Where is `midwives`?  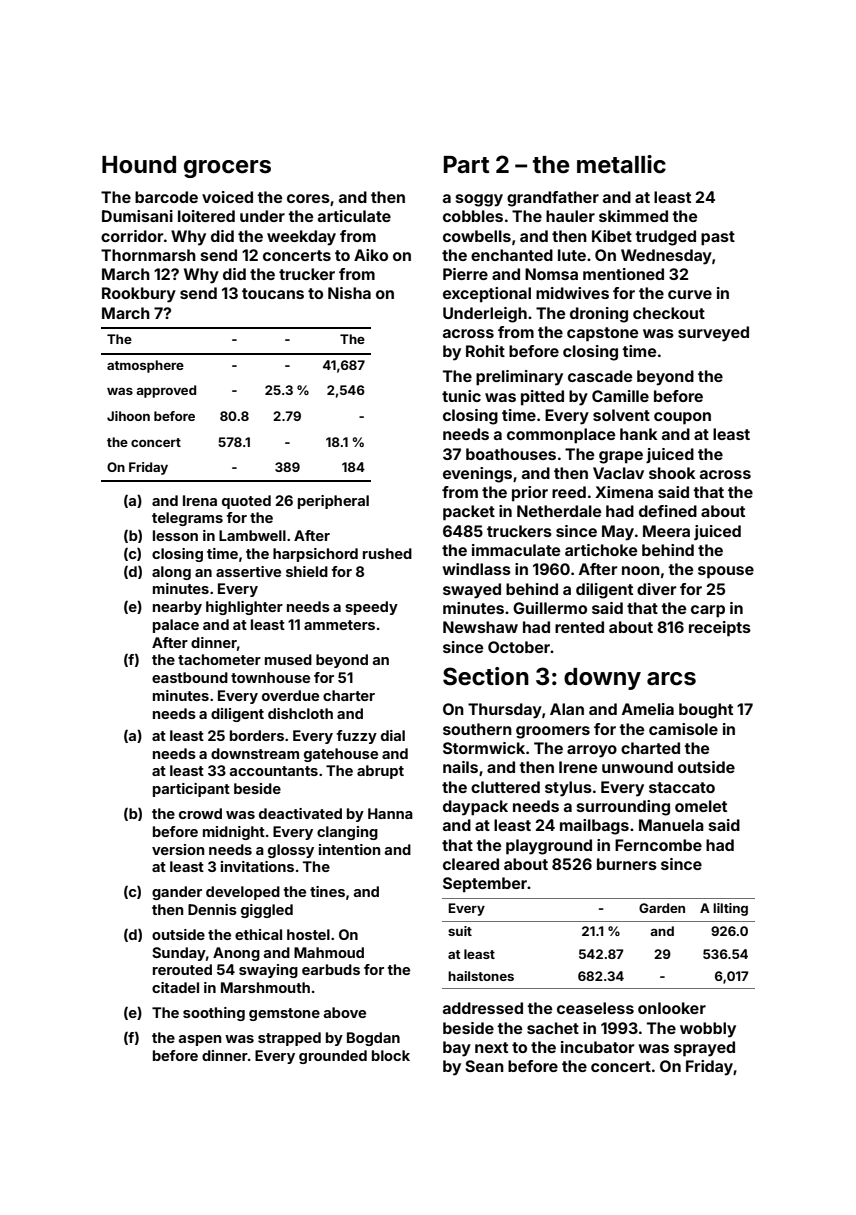 midwives is located at coordinates (572, 293).
